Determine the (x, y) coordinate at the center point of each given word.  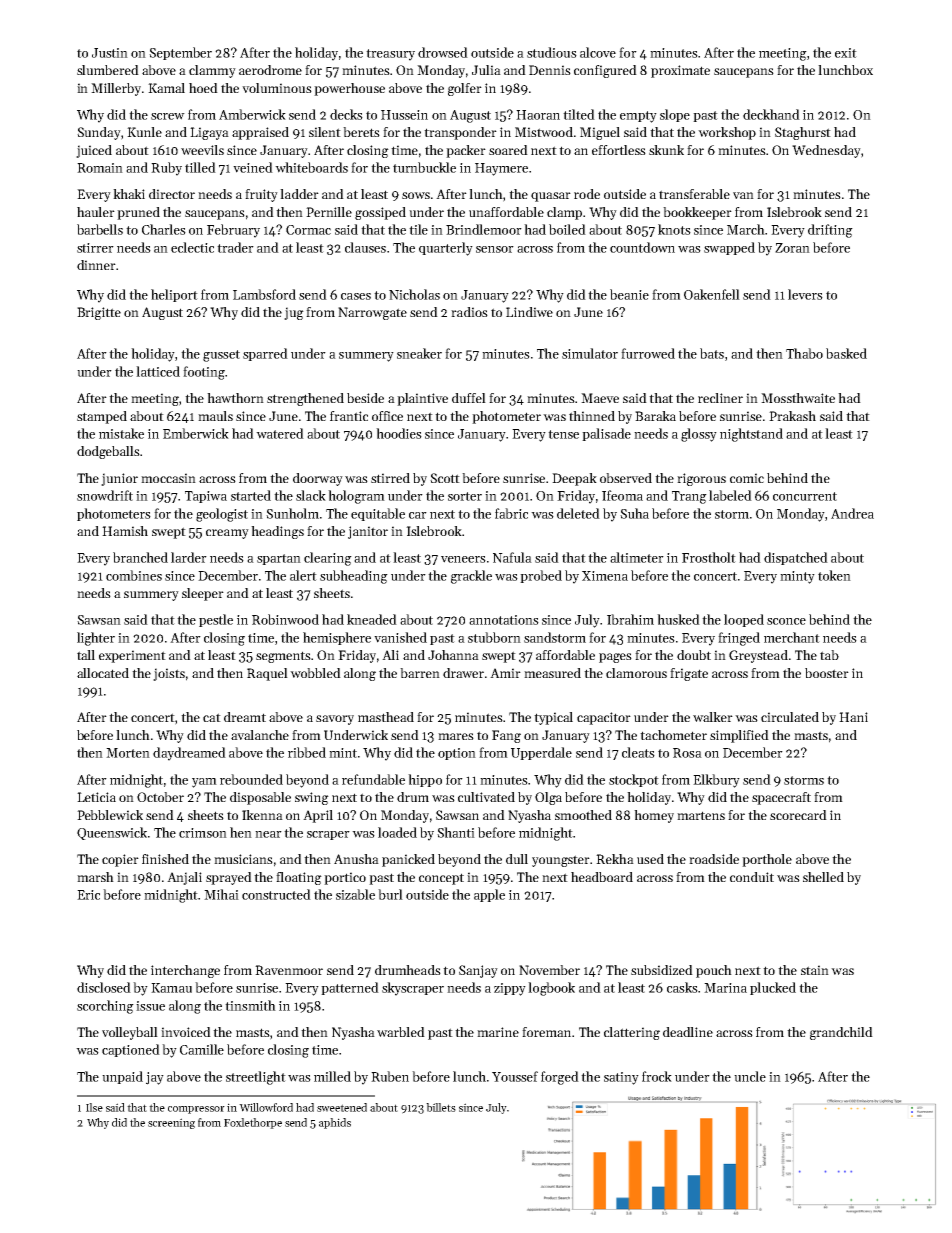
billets (441, 1107)
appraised (260, 133)
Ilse (94, 1107)
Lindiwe (529, 312)
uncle (750, 1076)
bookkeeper (697, 213)
